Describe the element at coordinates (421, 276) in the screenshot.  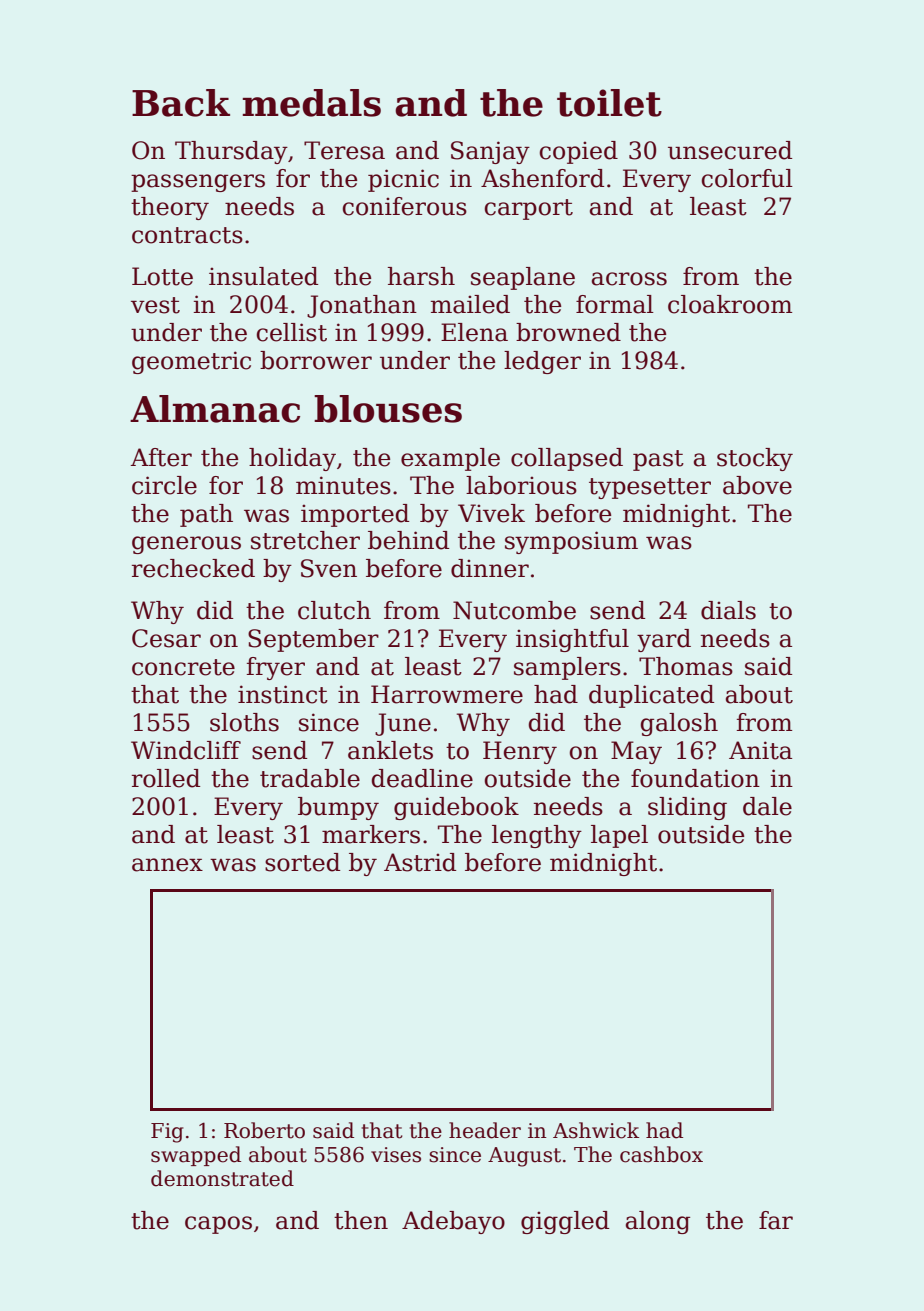
I see `harsh` at that location.
